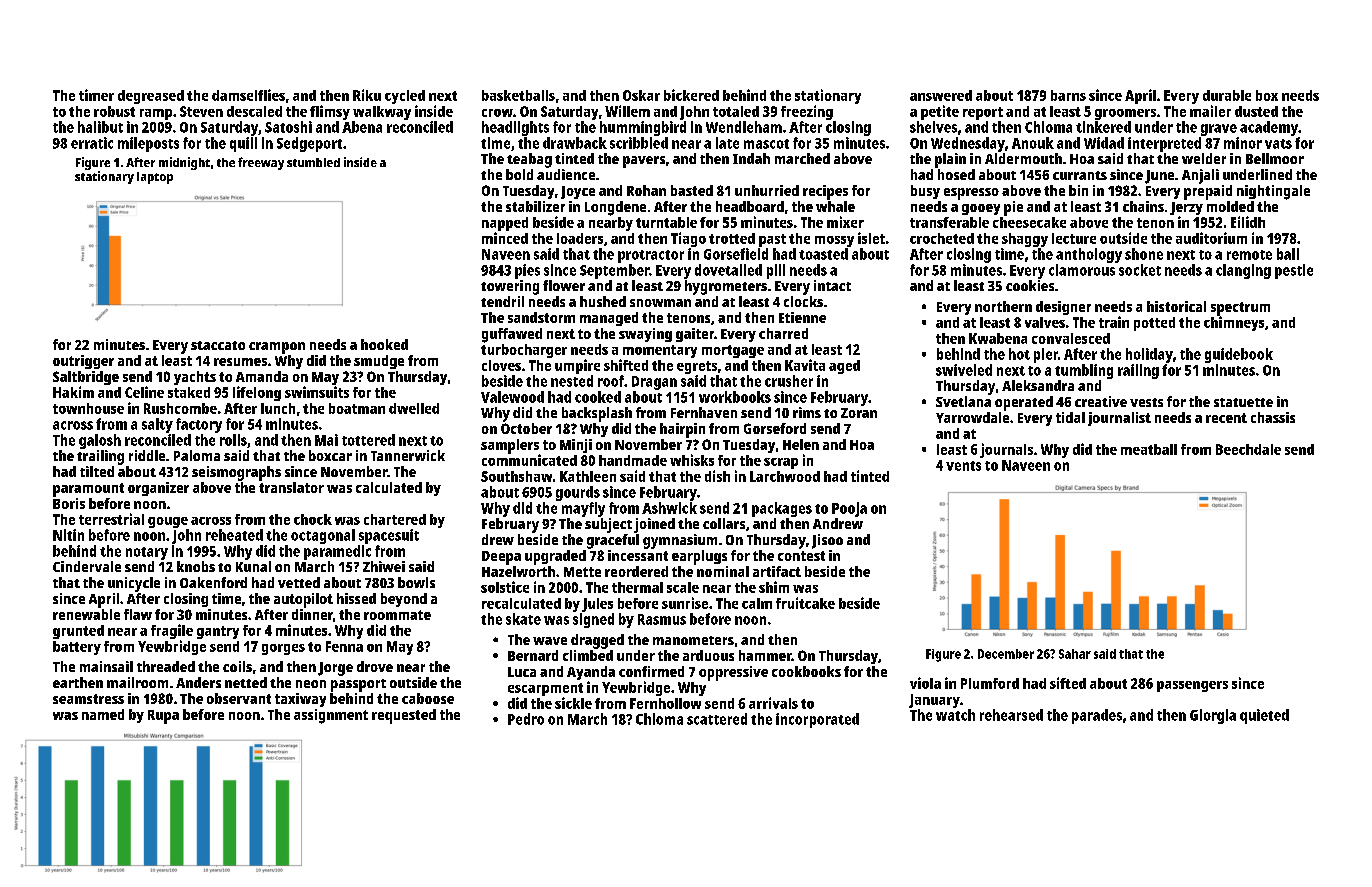 This image has width=1372, height=887. What do you see at coordinates (1239, 355) in the image?
I see `guidebook` at bounding box center [1239, 355].
